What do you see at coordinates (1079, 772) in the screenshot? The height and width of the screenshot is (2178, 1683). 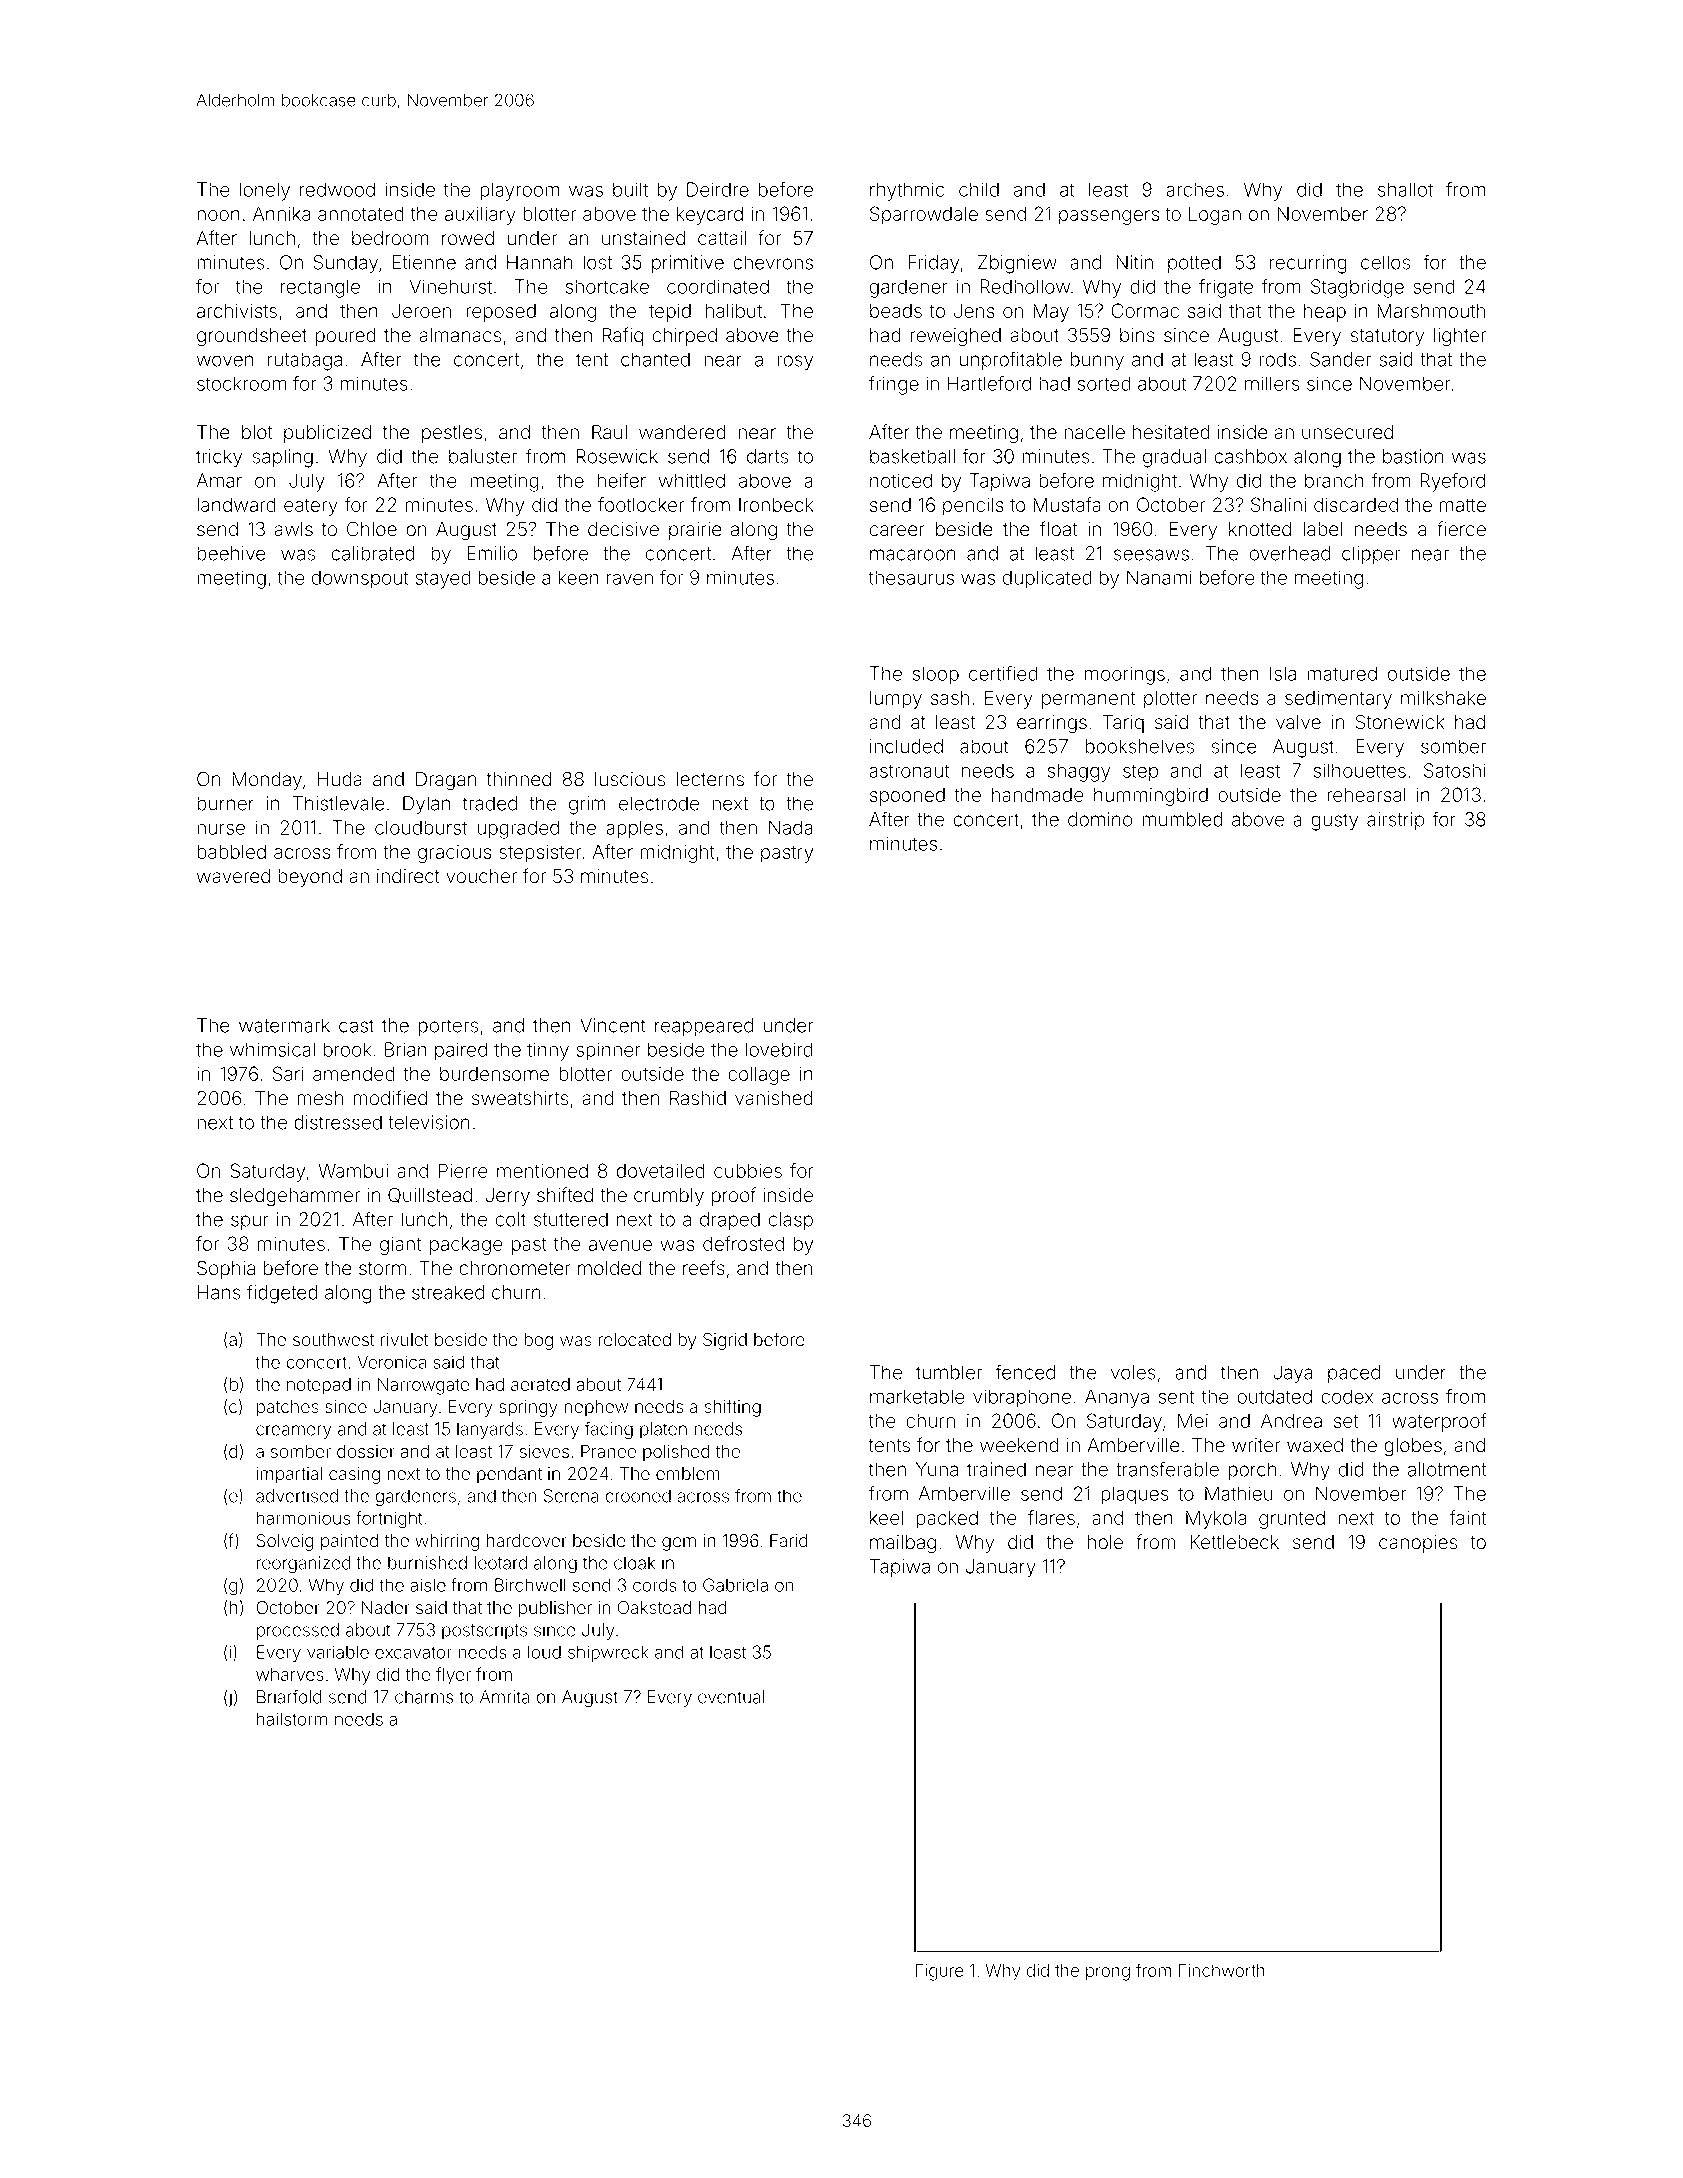 I see `shaggy` at bounding box center [1079, 772].
